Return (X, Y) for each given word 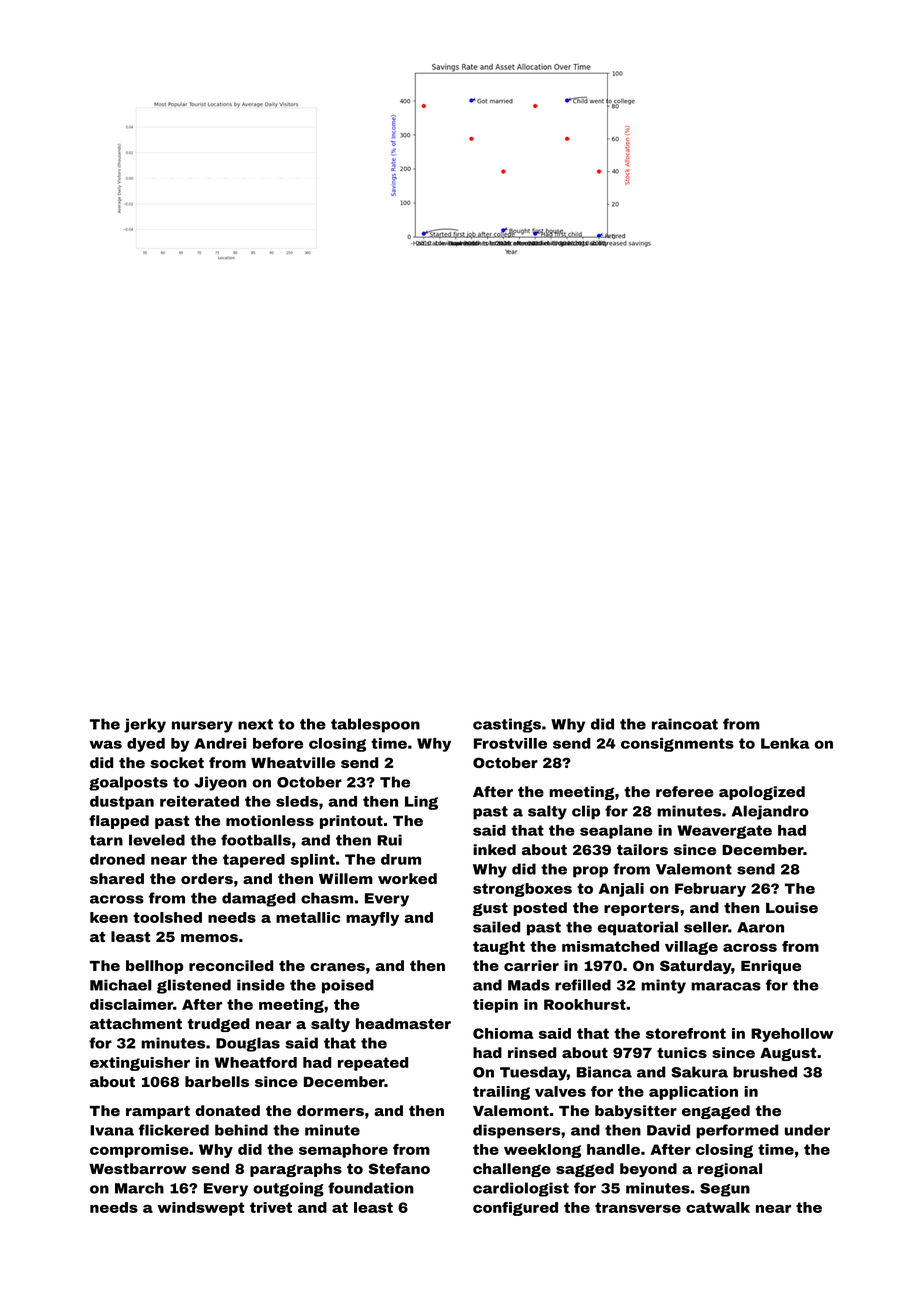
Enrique (771, 967)
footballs (256, 840)
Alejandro (770, 812)
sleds (297, 801)
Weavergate (724, 832)
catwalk (718, 1207)
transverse (638, 1207)
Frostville (510, 743)
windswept (200, 1209)
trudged (218, 1025)
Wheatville (293, 762)
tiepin (495, 1006)
